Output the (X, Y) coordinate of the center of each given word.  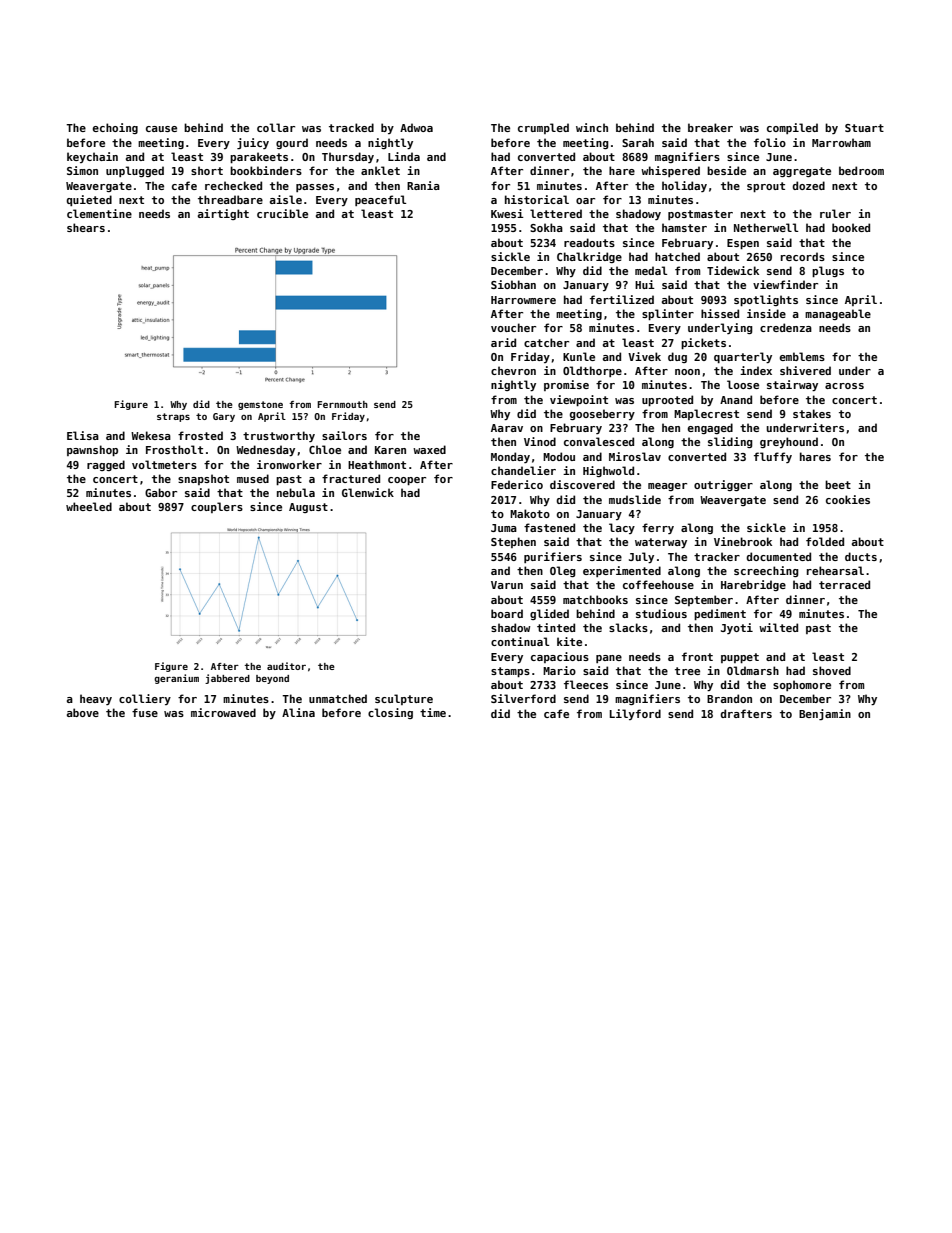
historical (537, 199)
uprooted (667, 400)
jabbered (227, 679)
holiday (684, 186)
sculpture (404, 699)
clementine (99, 213)
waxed (429, 449)
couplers (217, 507)
